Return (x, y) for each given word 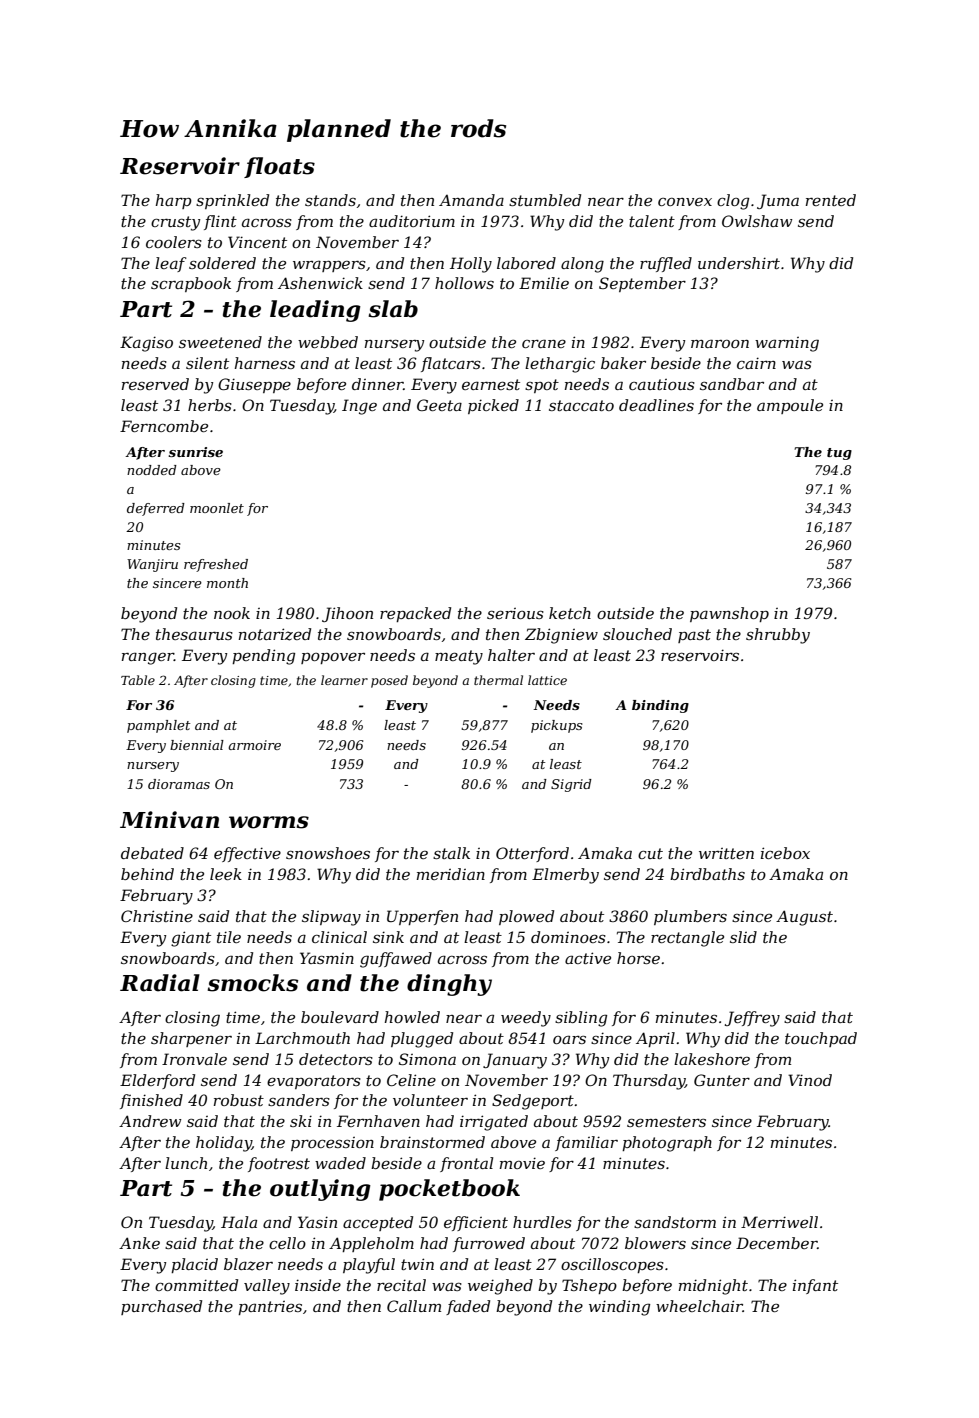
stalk (451, 853)
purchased (161, 1307)
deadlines (656, 405)
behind (147, 874)
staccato (581, 405)
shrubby (778, 636)
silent (207, 363)
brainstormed (432, 1142)
